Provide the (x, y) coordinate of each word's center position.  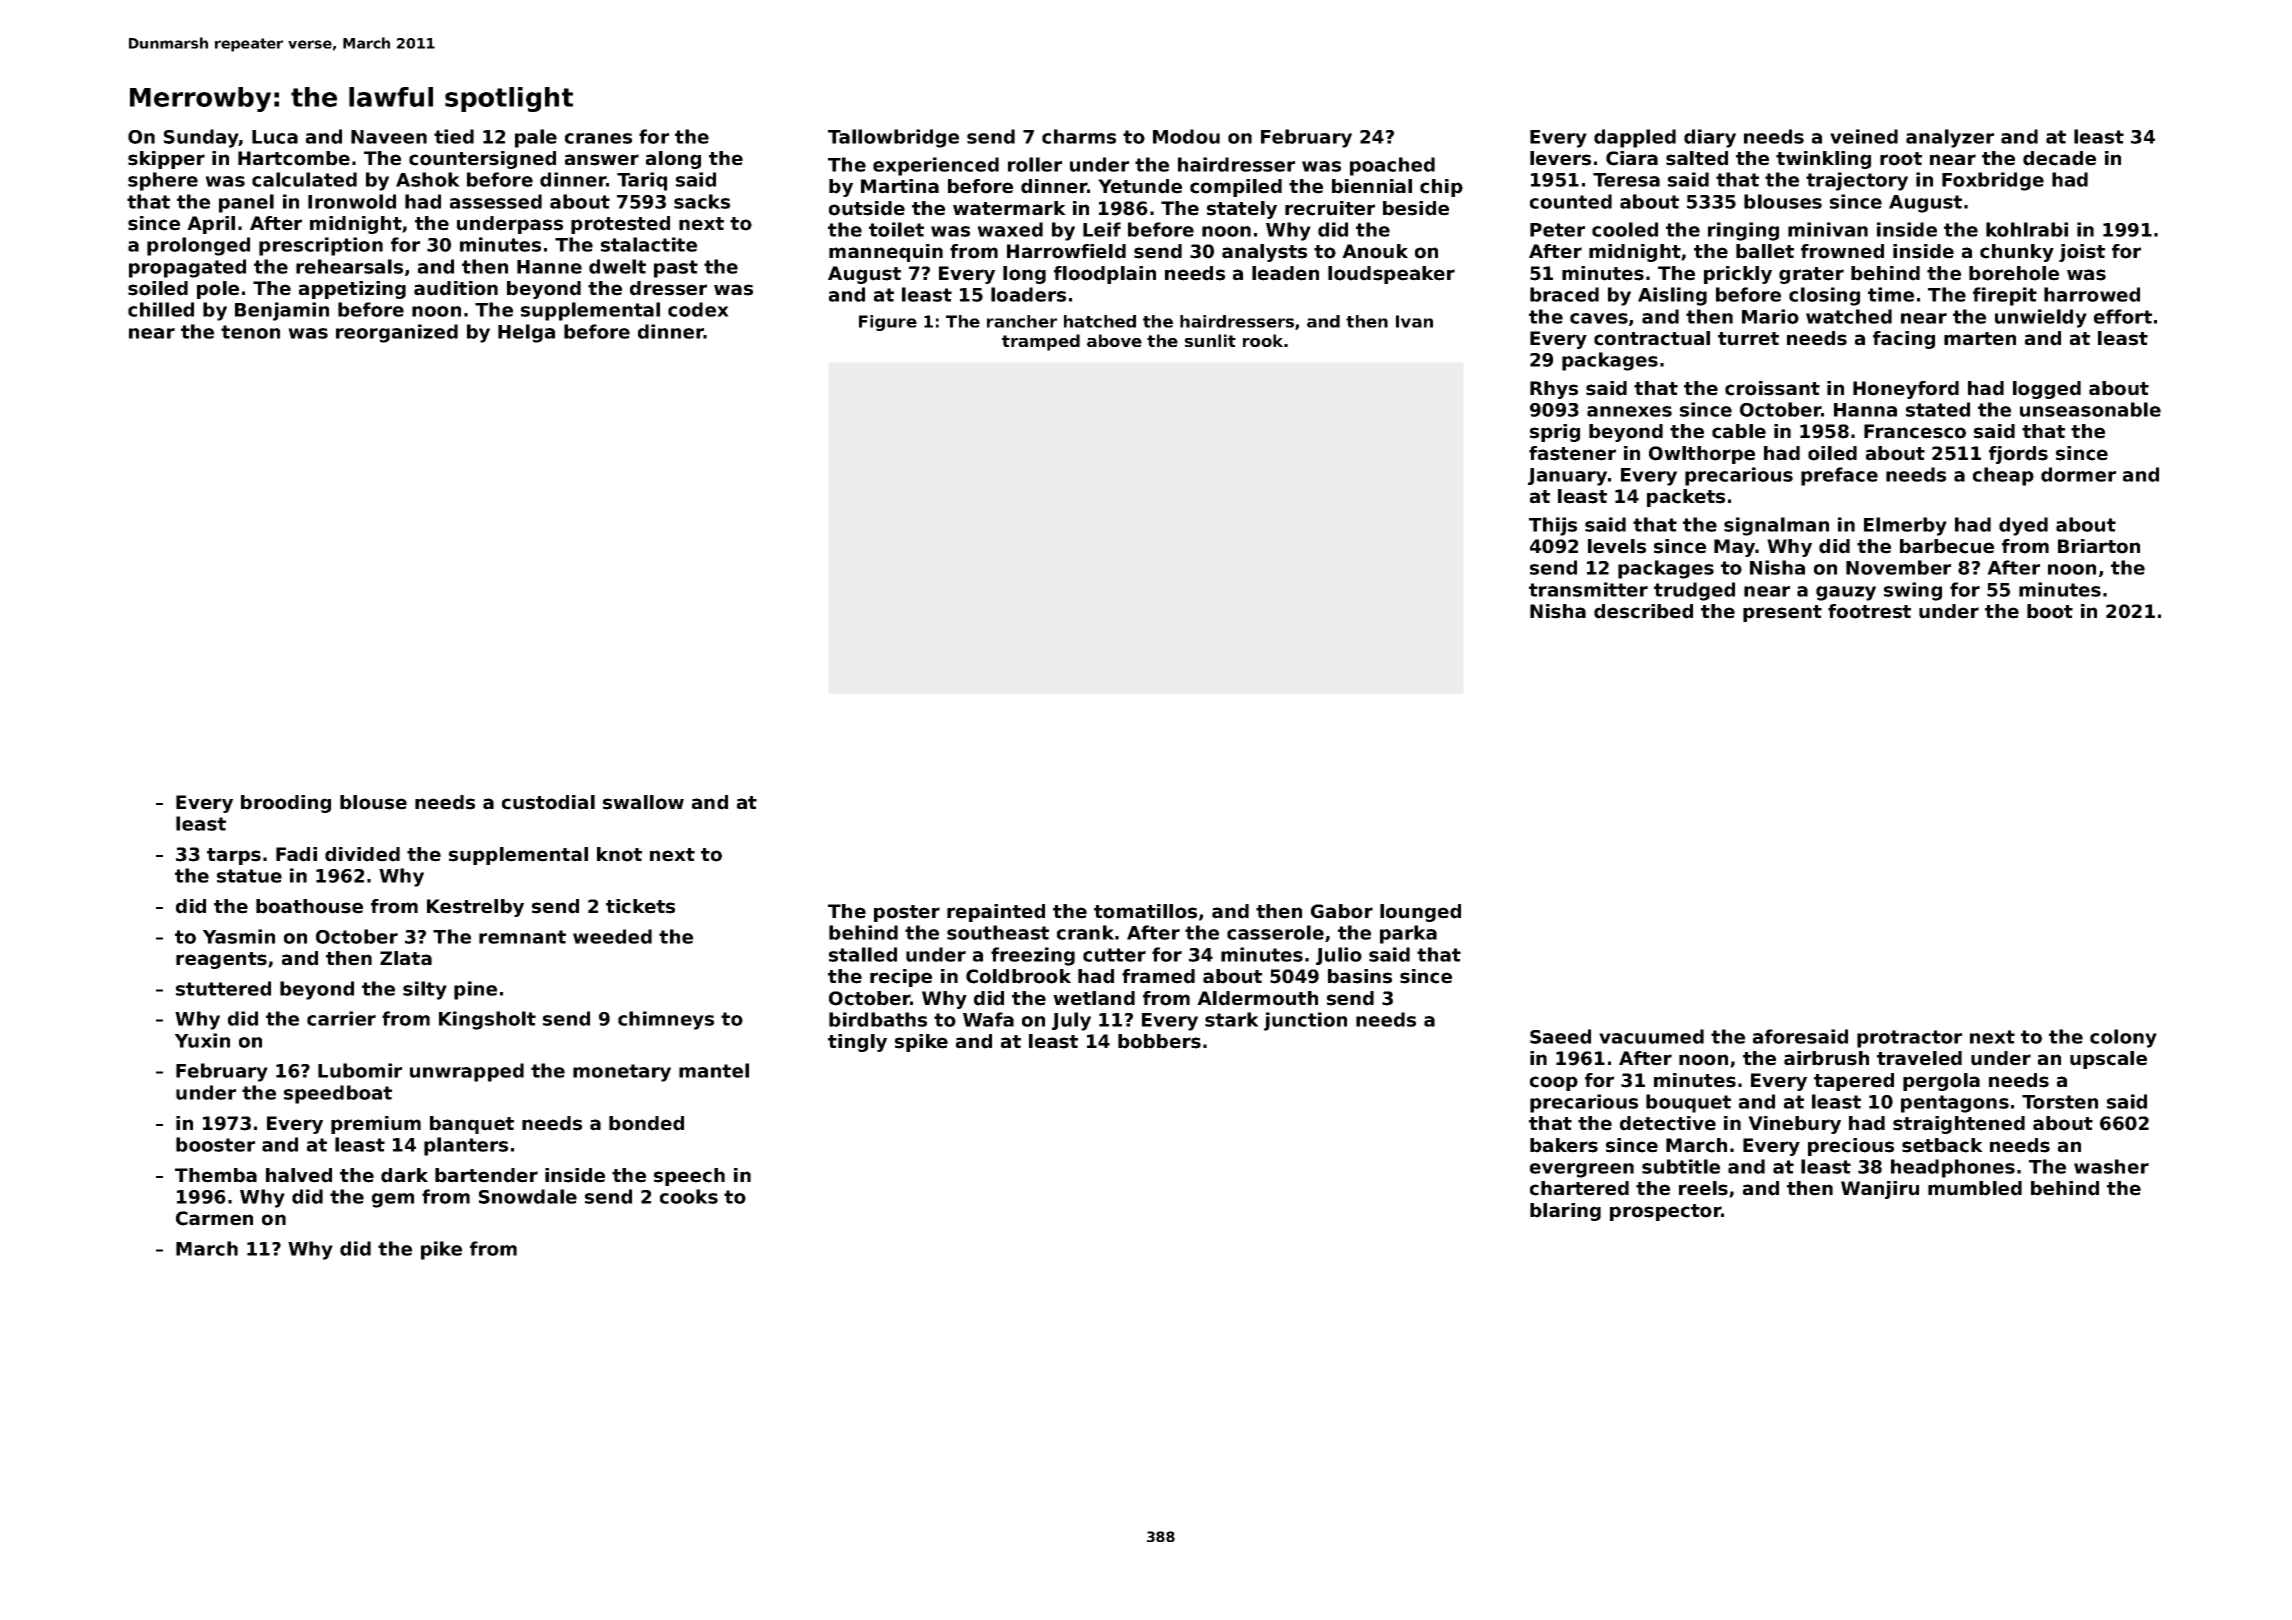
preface (1839, 476)
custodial (548, 802)
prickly (1738, 275)
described (1643, 611)
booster (215, 1144)
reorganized (397, 333)
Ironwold (352, 201)
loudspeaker (1391, 275)
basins (1360, 976)
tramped (1041, 342)
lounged (1420, 913)
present (1782, 613)
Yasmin (239, 936)
